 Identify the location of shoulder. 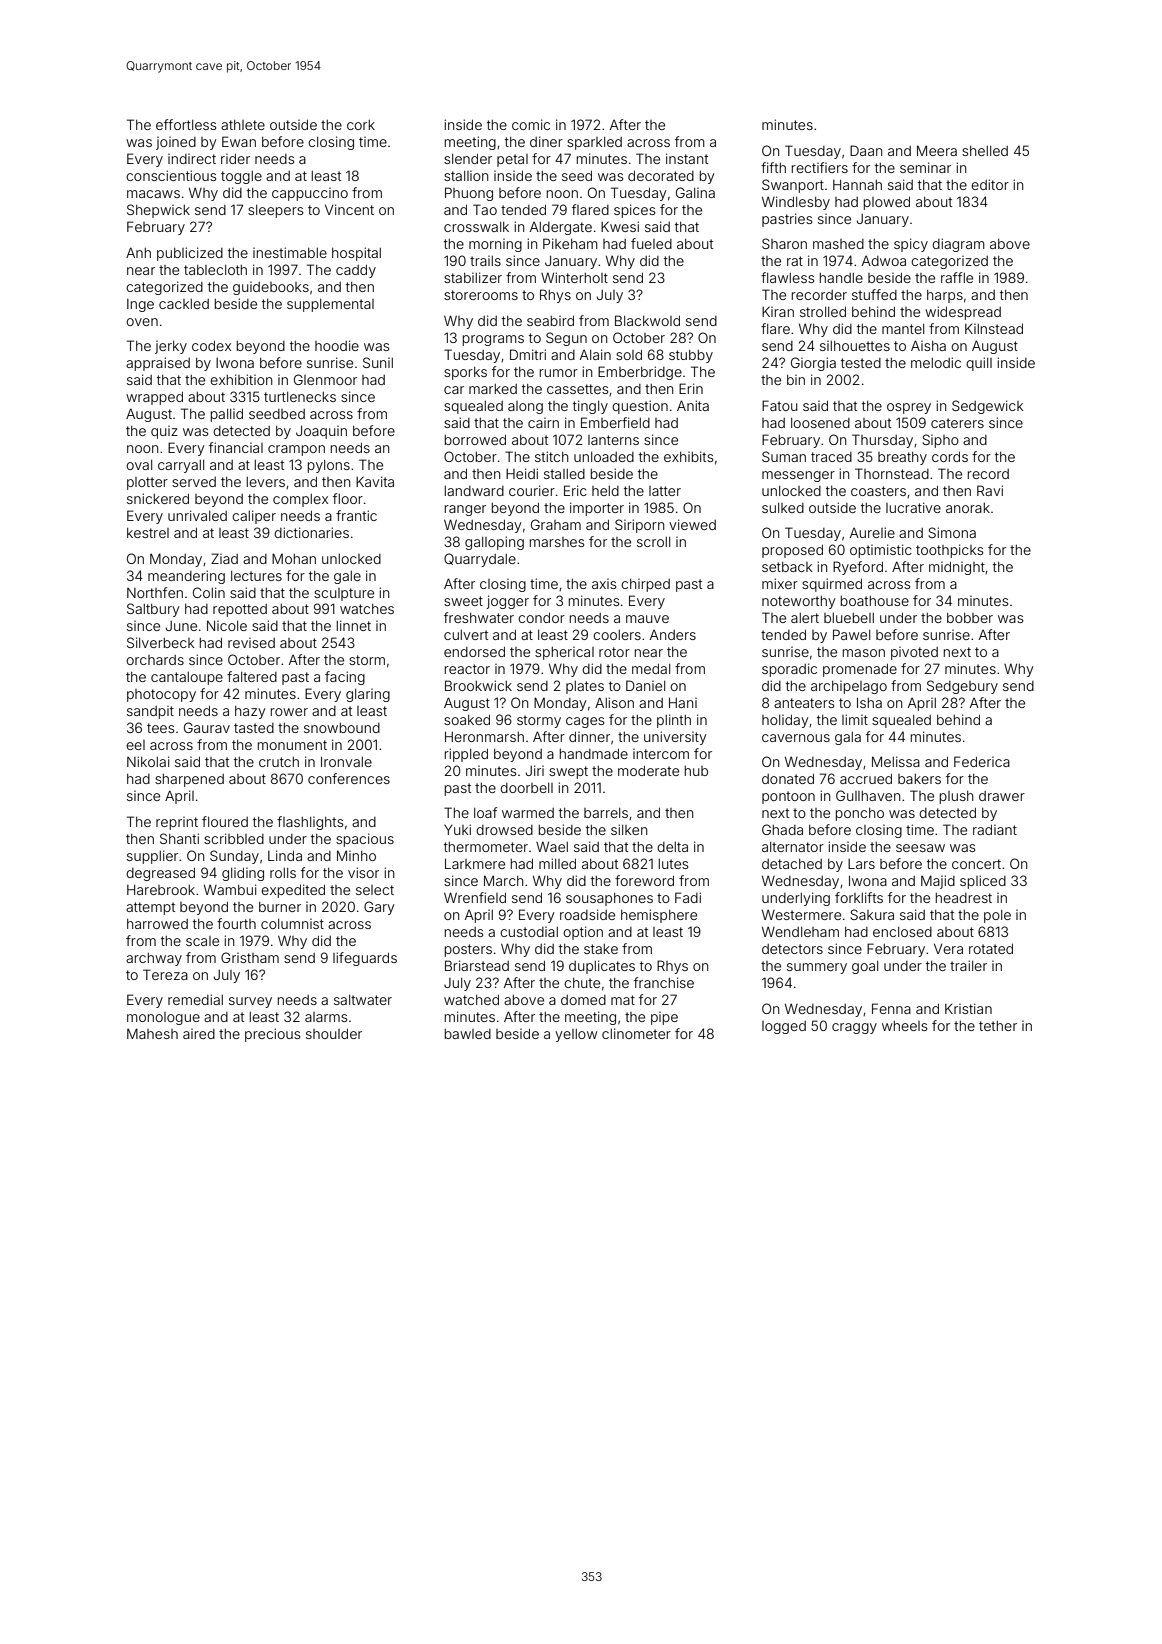
(334, 1034).
